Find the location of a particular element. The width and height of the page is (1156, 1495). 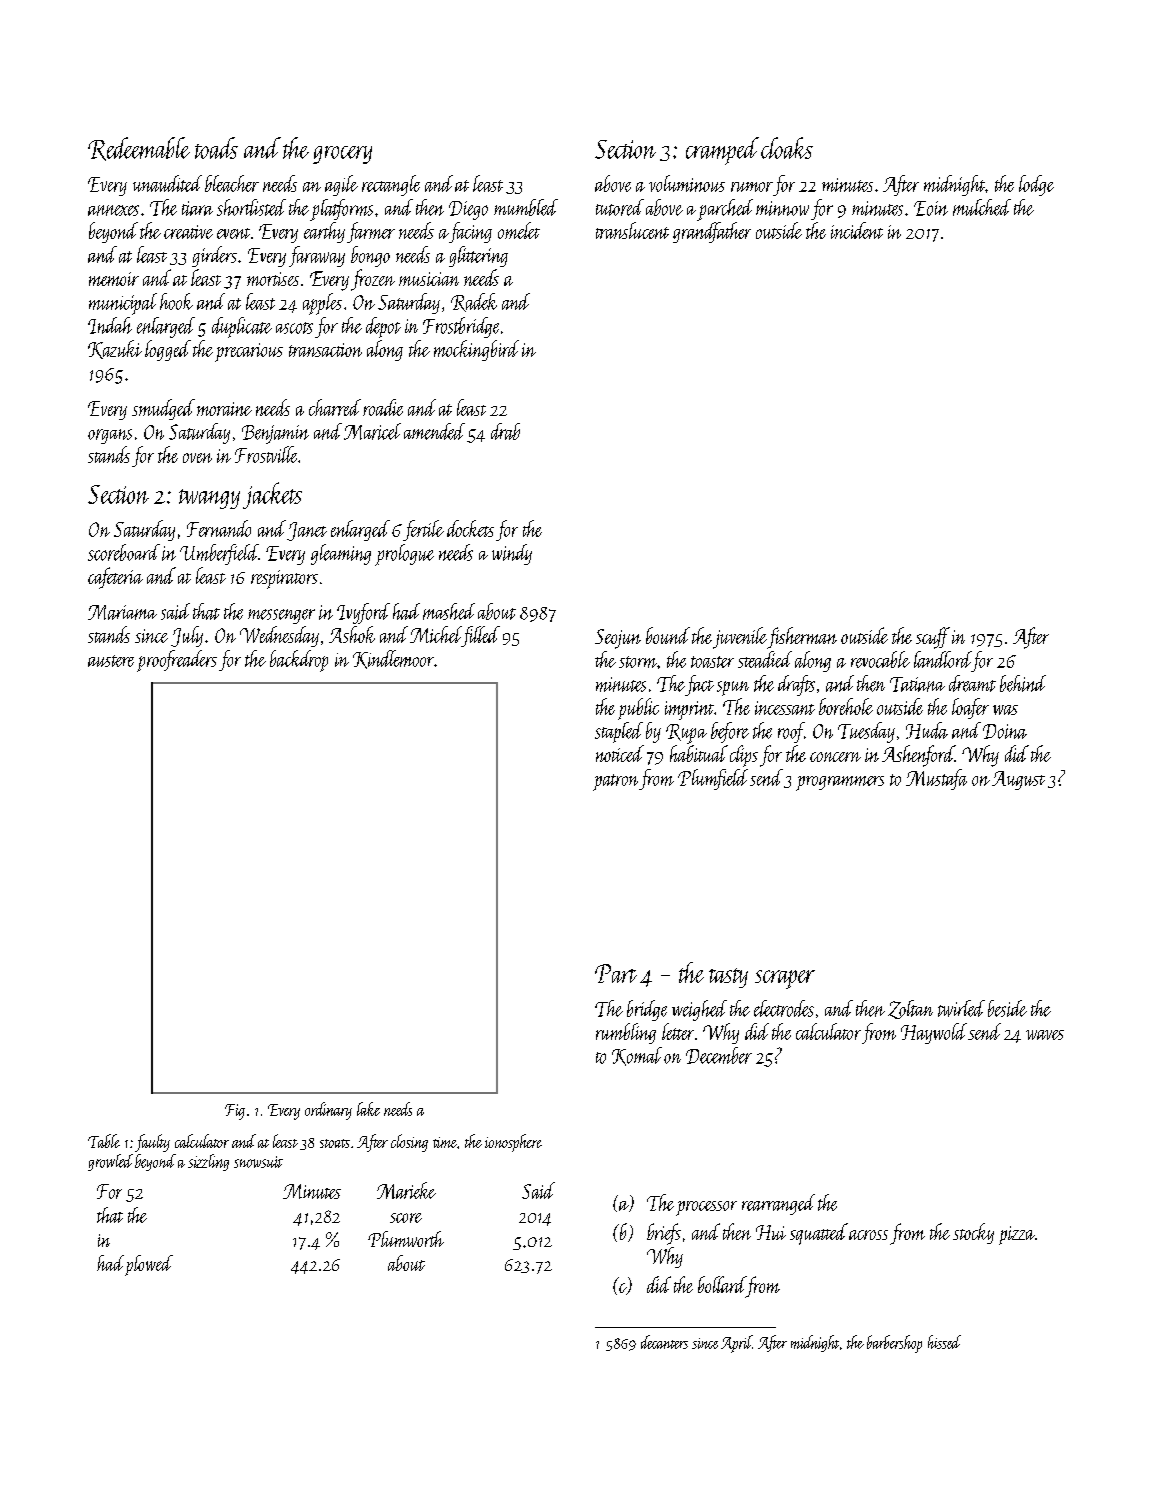

incident is located at coordinates (857, 230).
